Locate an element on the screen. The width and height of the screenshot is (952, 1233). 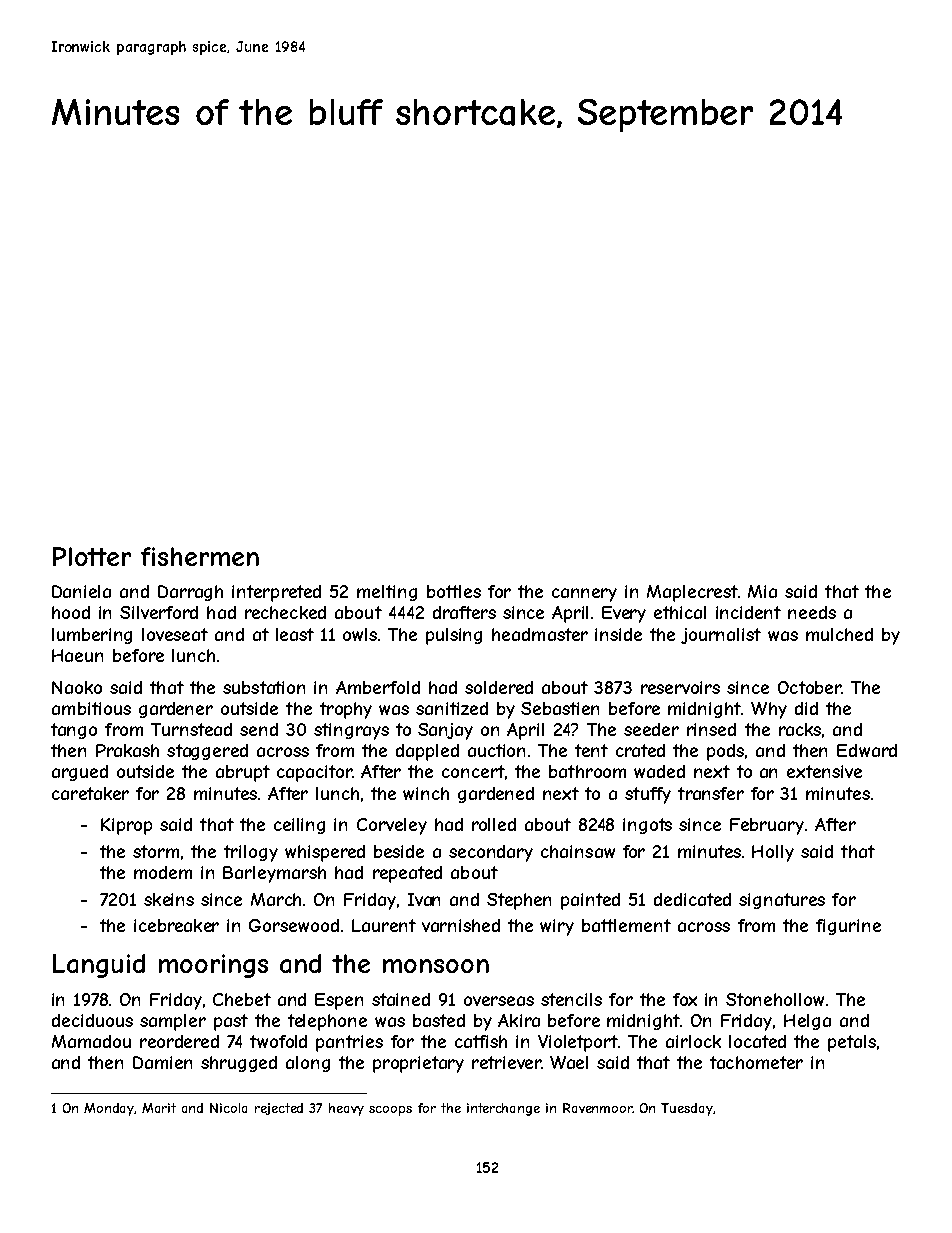
fishermen is located at coordinates (200, 556).
